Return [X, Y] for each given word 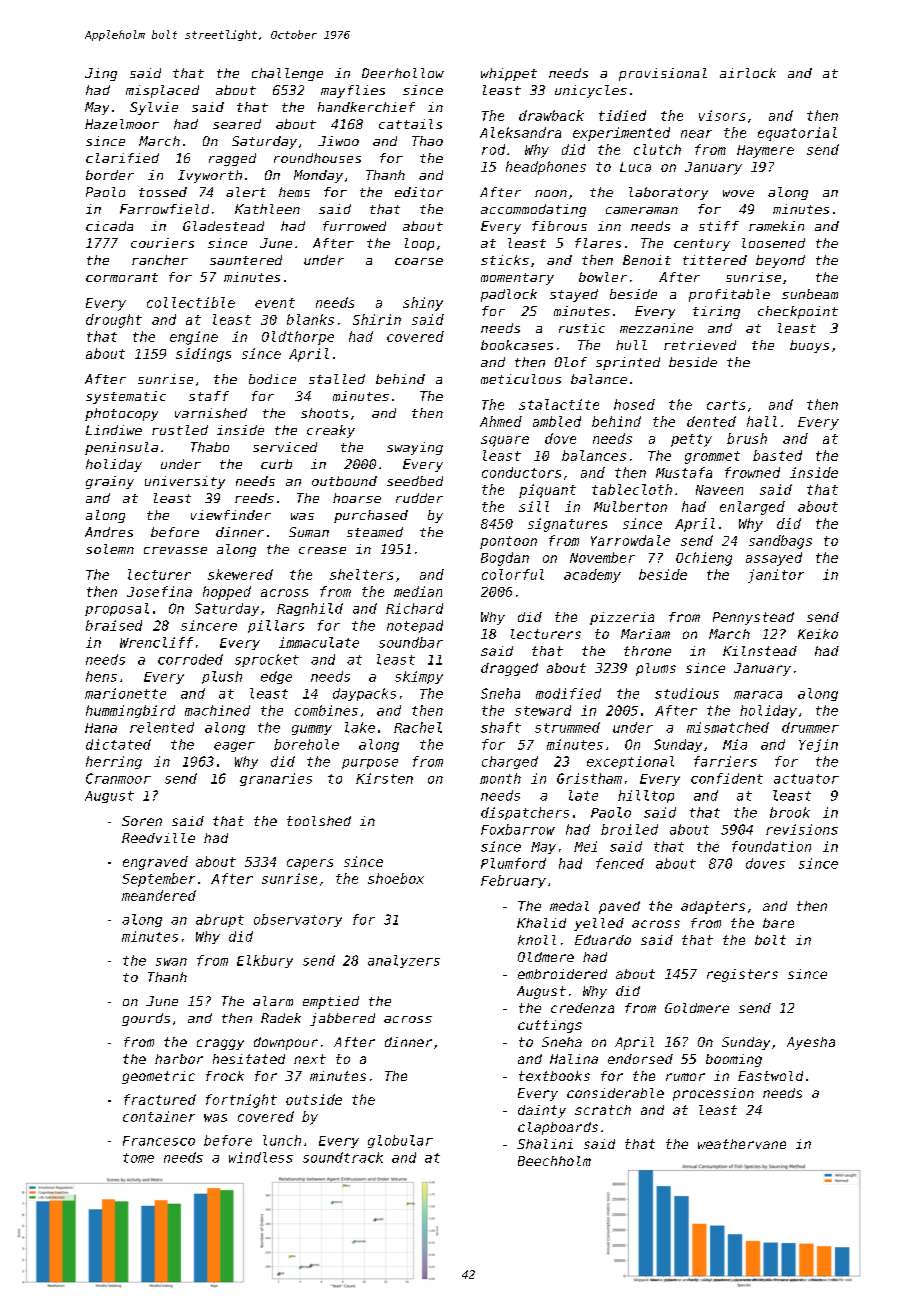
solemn [110, 549]
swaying [415, 448]
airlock [748, 73]
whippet [509, 74]
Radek [281, 1018]
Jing [101, 74]
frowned [752, 472]
